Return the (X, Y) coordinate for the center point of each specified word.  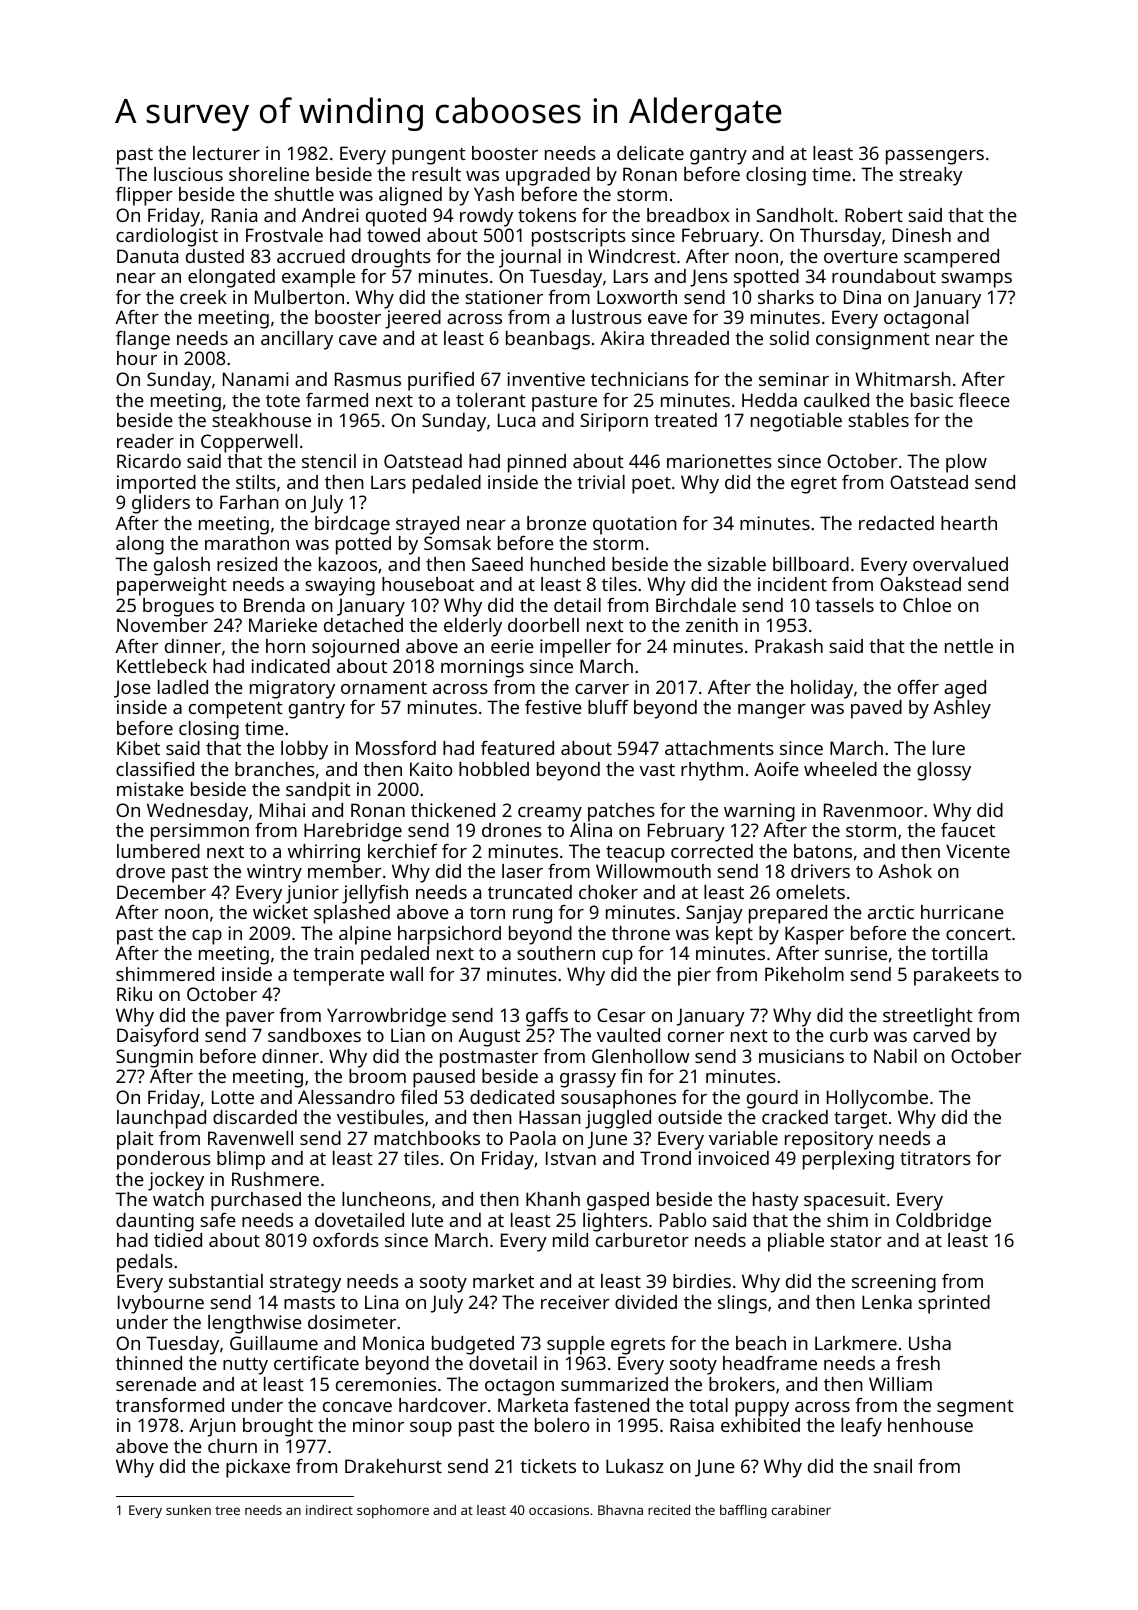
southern (556, 953)
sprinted (954, 1304)
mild (570, 1240)
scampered (951, 258)
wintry (274, 873)
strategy (305, 1284)
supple (576, 1345)
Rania (234, 215)
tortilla (959, 953)
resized (247, 564)
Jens (709, 278)
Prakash (789, 646)
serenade (156, 1384)
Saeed (497, 564)
